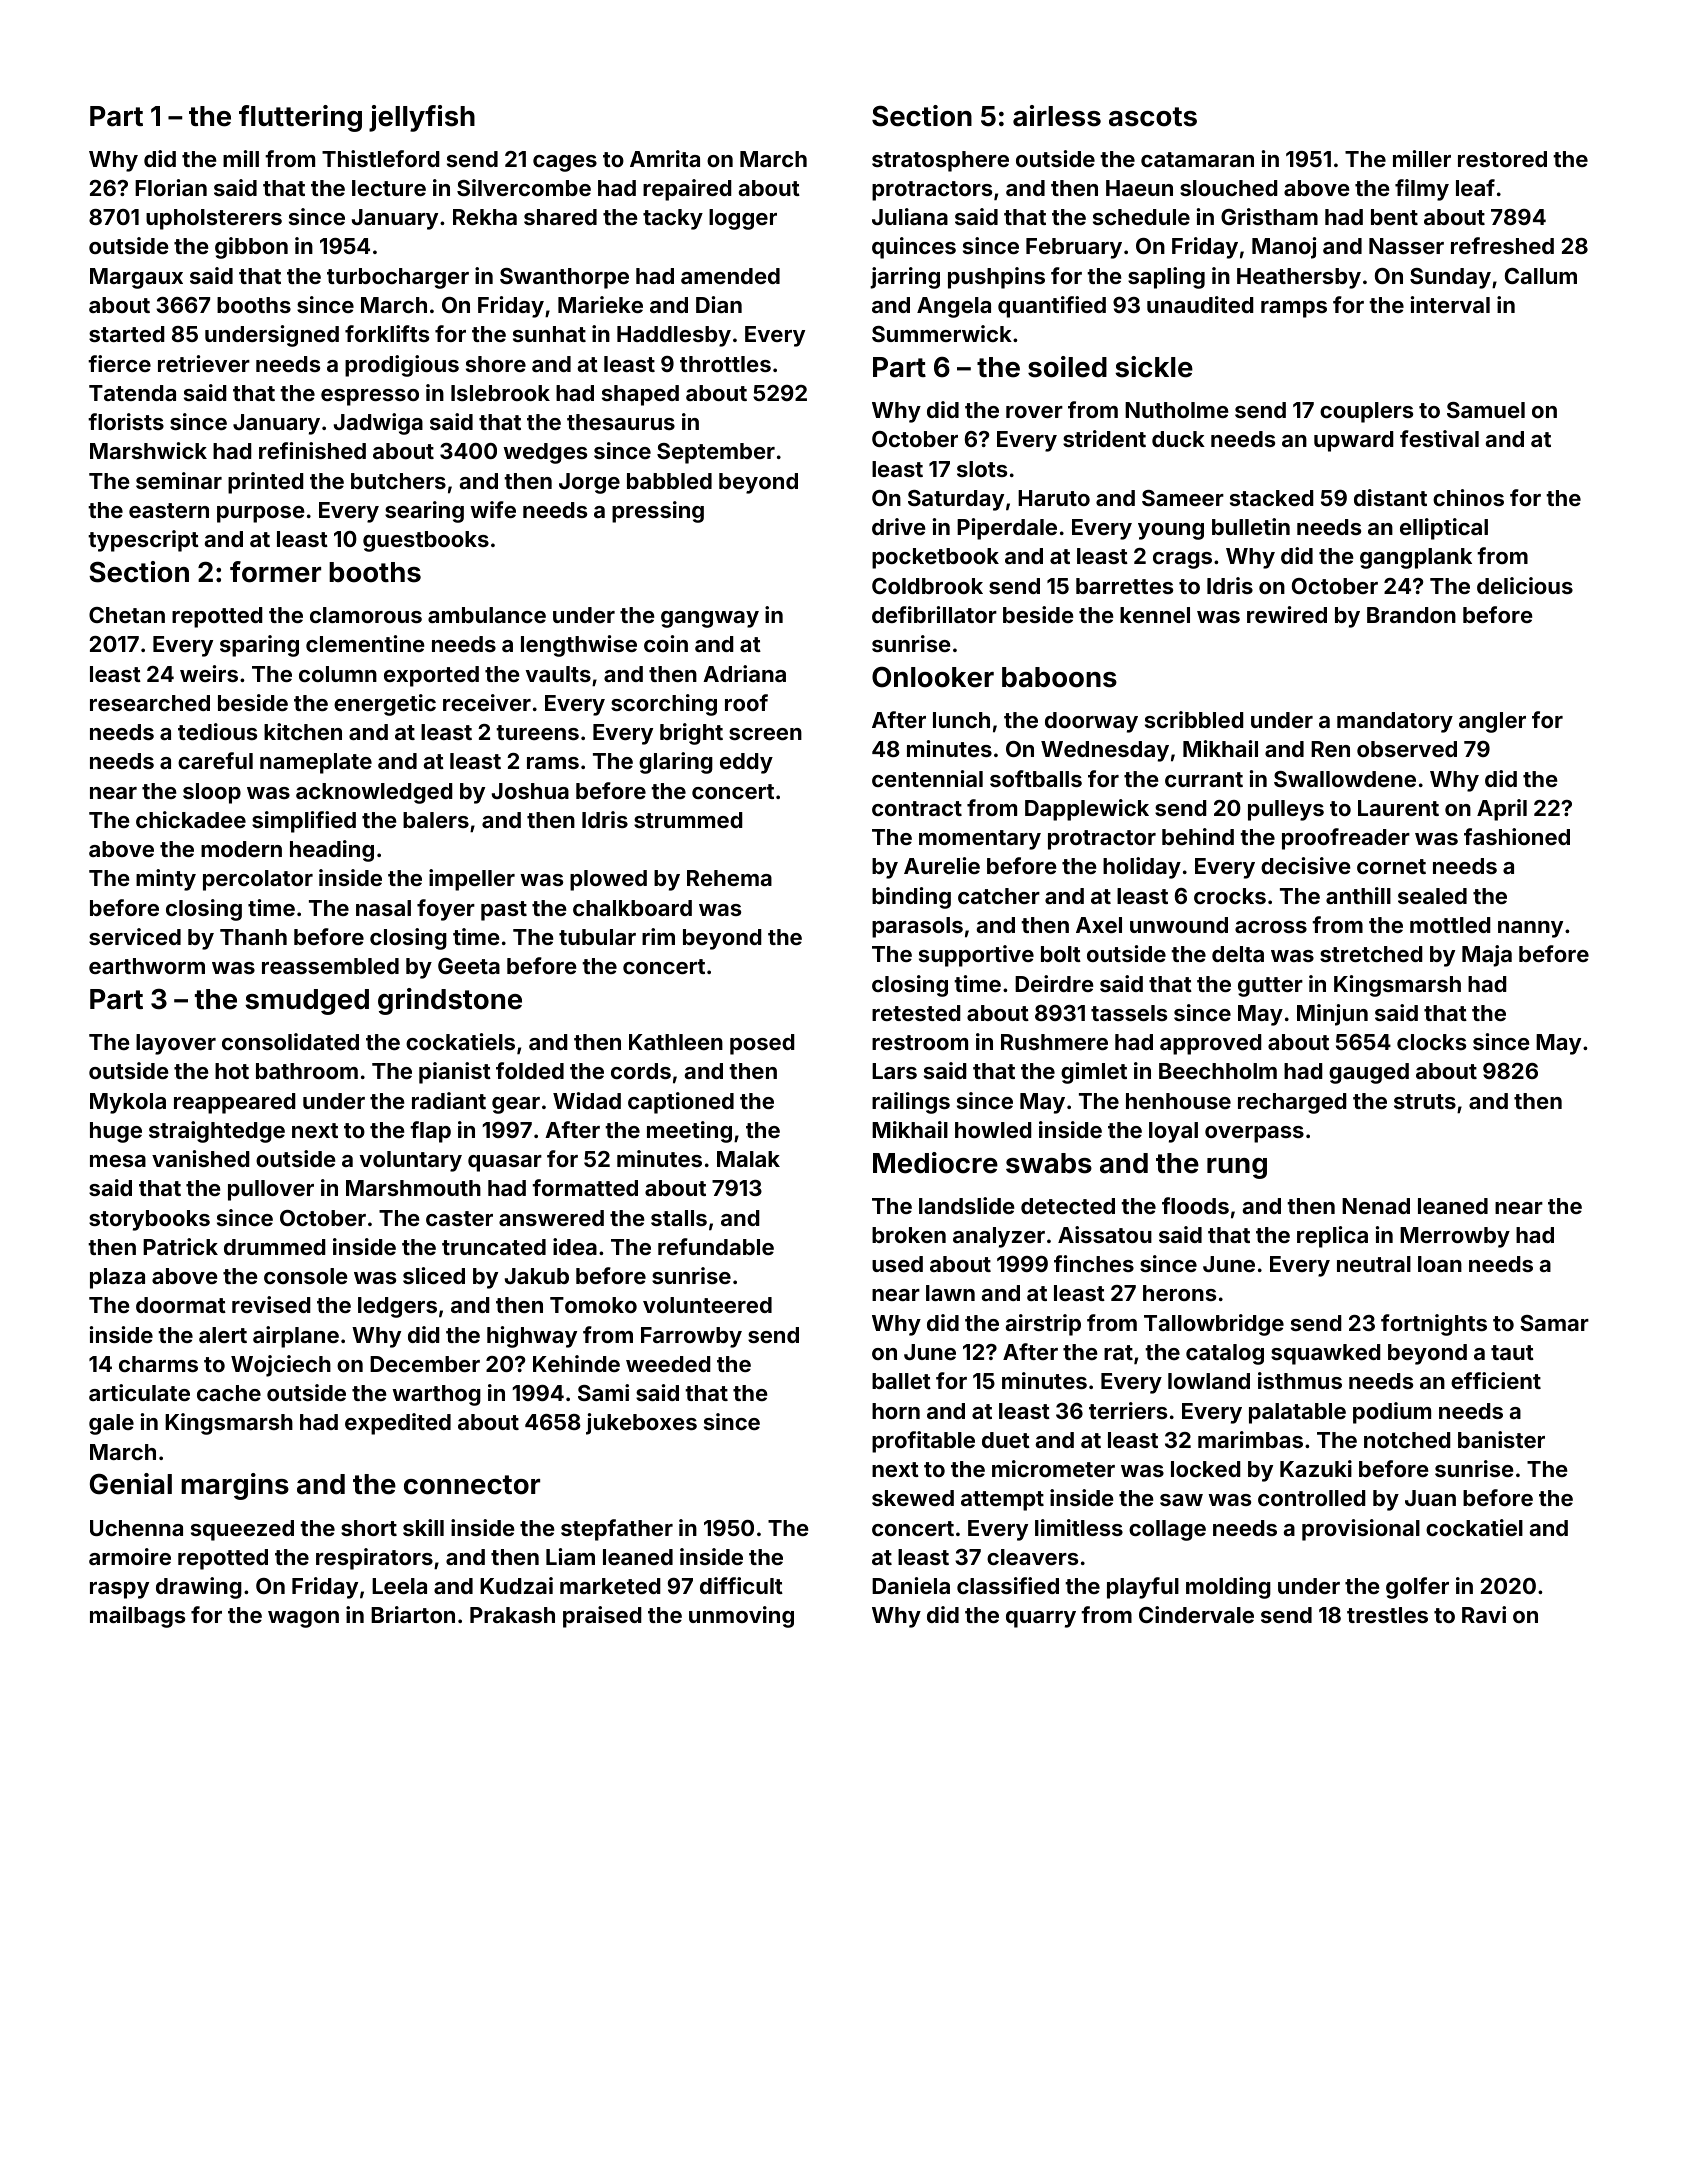 This image has width=1683, height=2178. Describe the element at coordinates (235, 1486) in the image. I see `margins` at that location.
